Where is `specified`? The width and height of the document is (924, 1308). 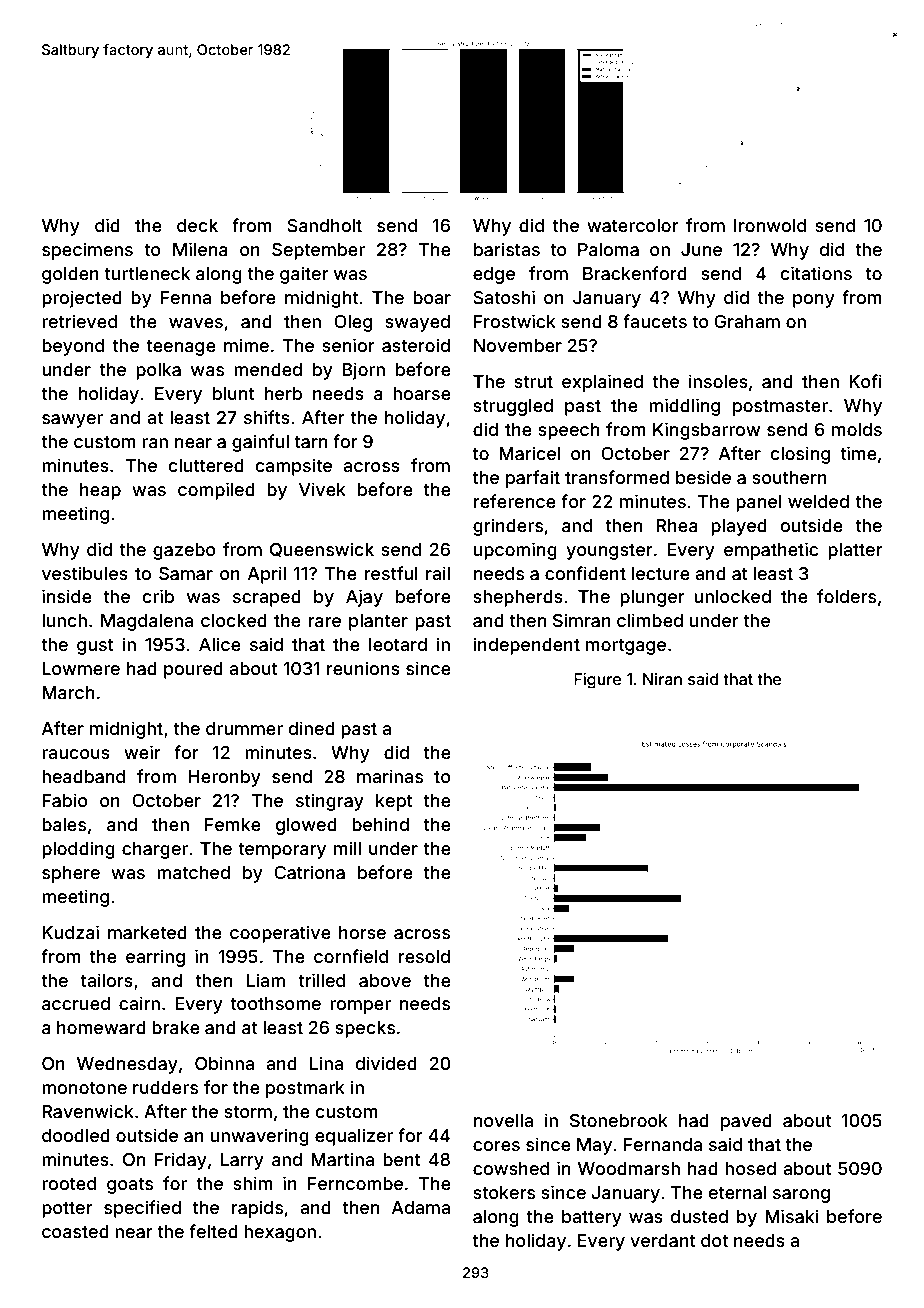
specified is located at coordinates (142, 1209).
